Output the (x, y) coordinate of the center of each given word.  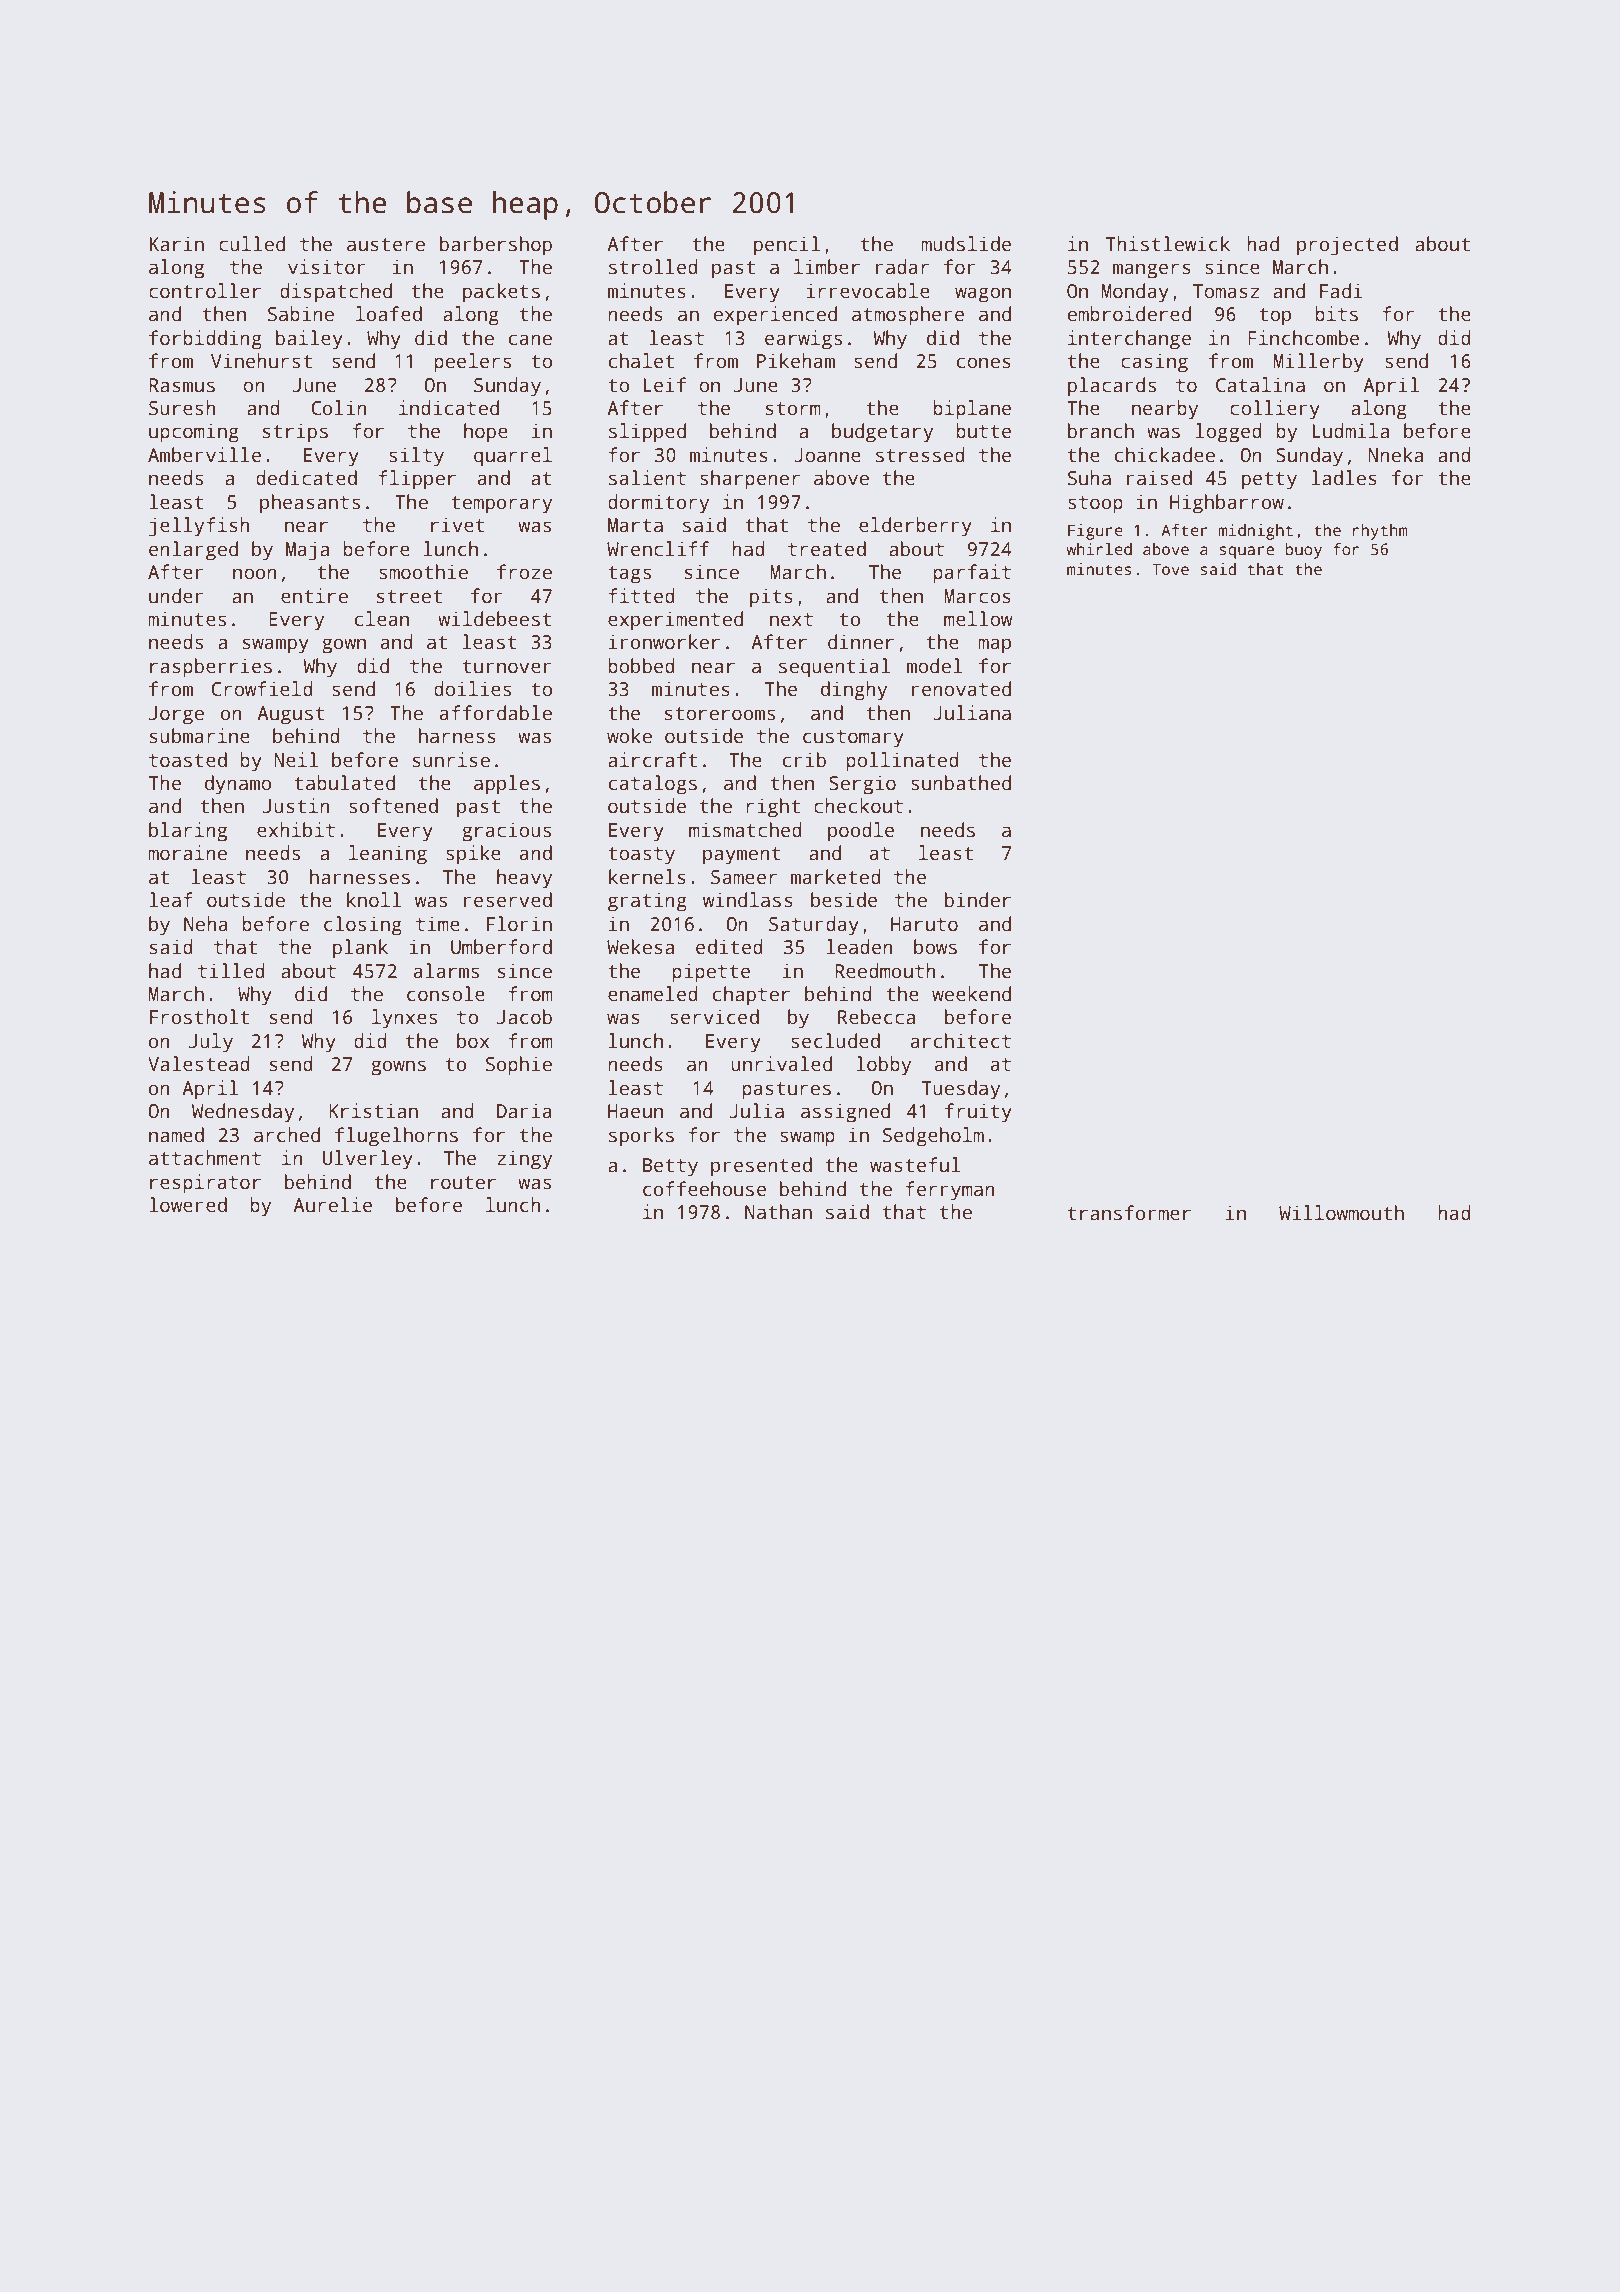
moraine (187, 853)
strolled (653, 267)
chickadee (1165, 455)
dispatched (336, 293)
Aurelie (332, 1205)
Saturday (814, 926)
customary (853, 739)
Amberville (204, 455)
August (290, 715)
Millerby (1319, 363)
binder (978, 900)
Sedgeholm (933, 1137)
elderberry (915, 527)
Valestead (199, 1064)
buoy (1303, 551)
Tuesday (961, 1090)
